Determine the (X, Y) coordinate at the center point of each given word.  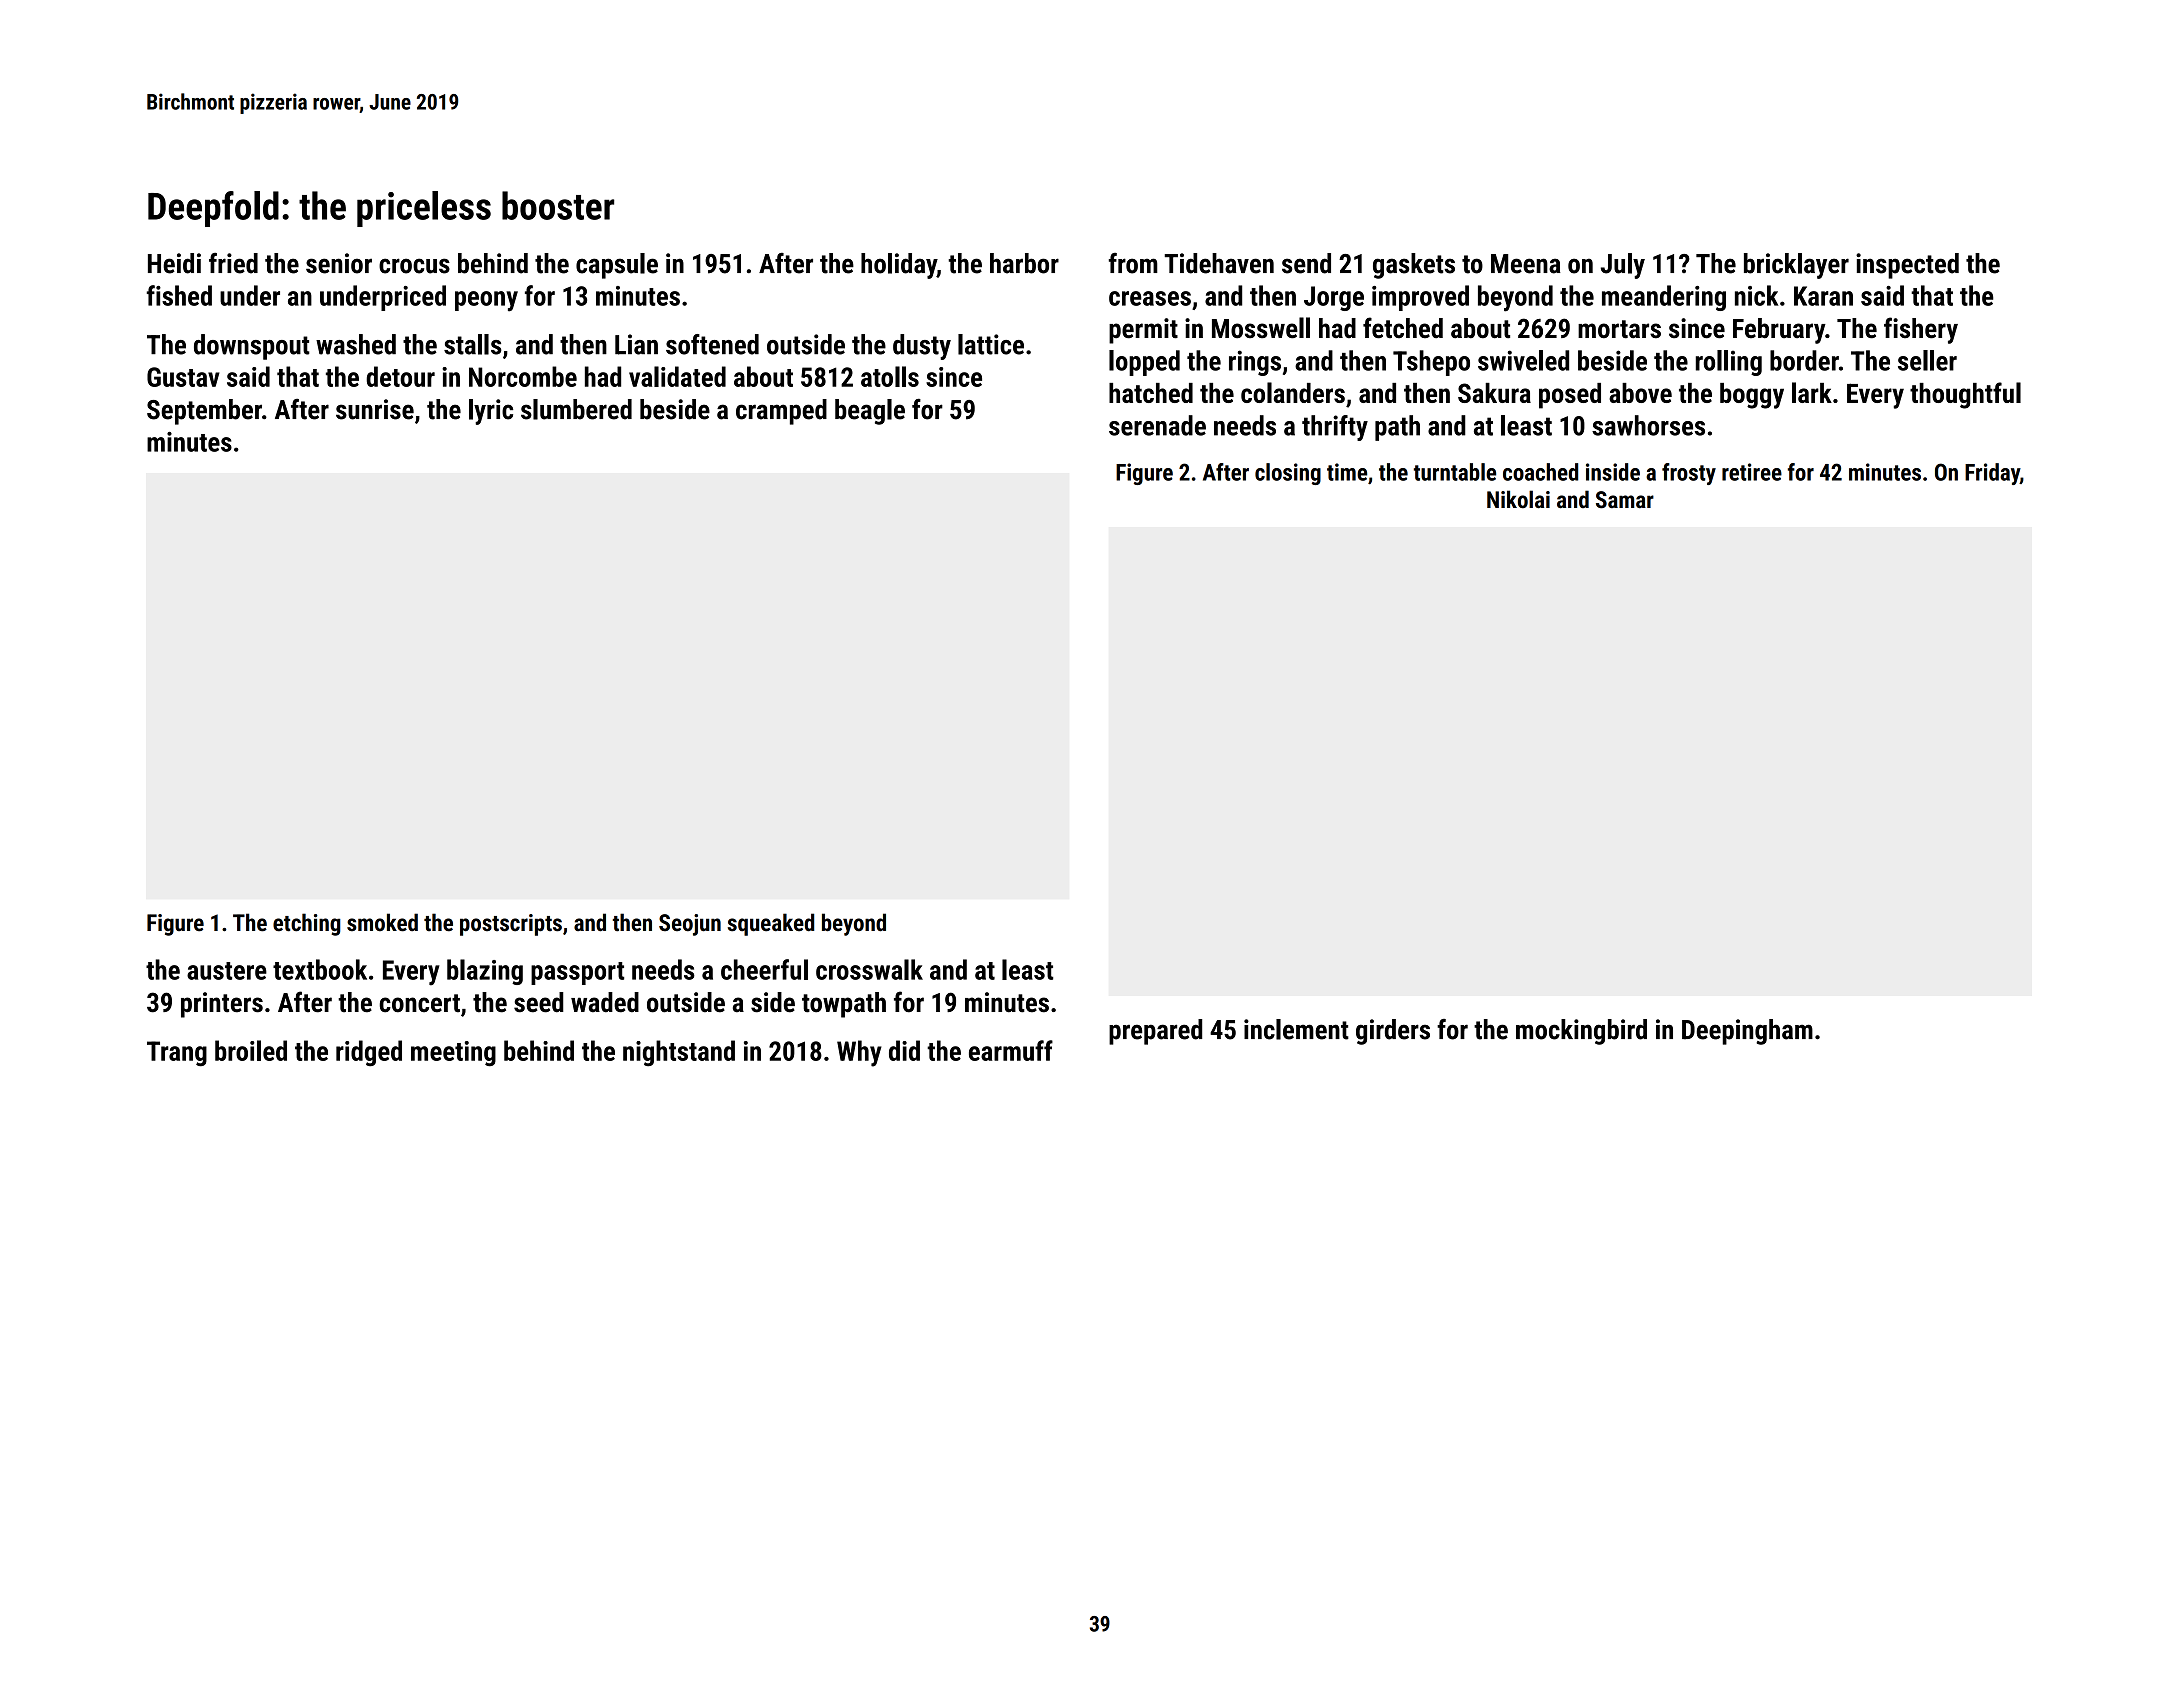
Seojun (690, 925)
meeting (453, 1054)
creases (1150, 298)
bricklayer (1796, 266)
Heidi (174, 263)
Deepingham (1747, 1032)
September (204, 412)
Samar (1625, 500)
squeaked (771, 924)
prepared (1155, 1032)
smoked (382, 922)
